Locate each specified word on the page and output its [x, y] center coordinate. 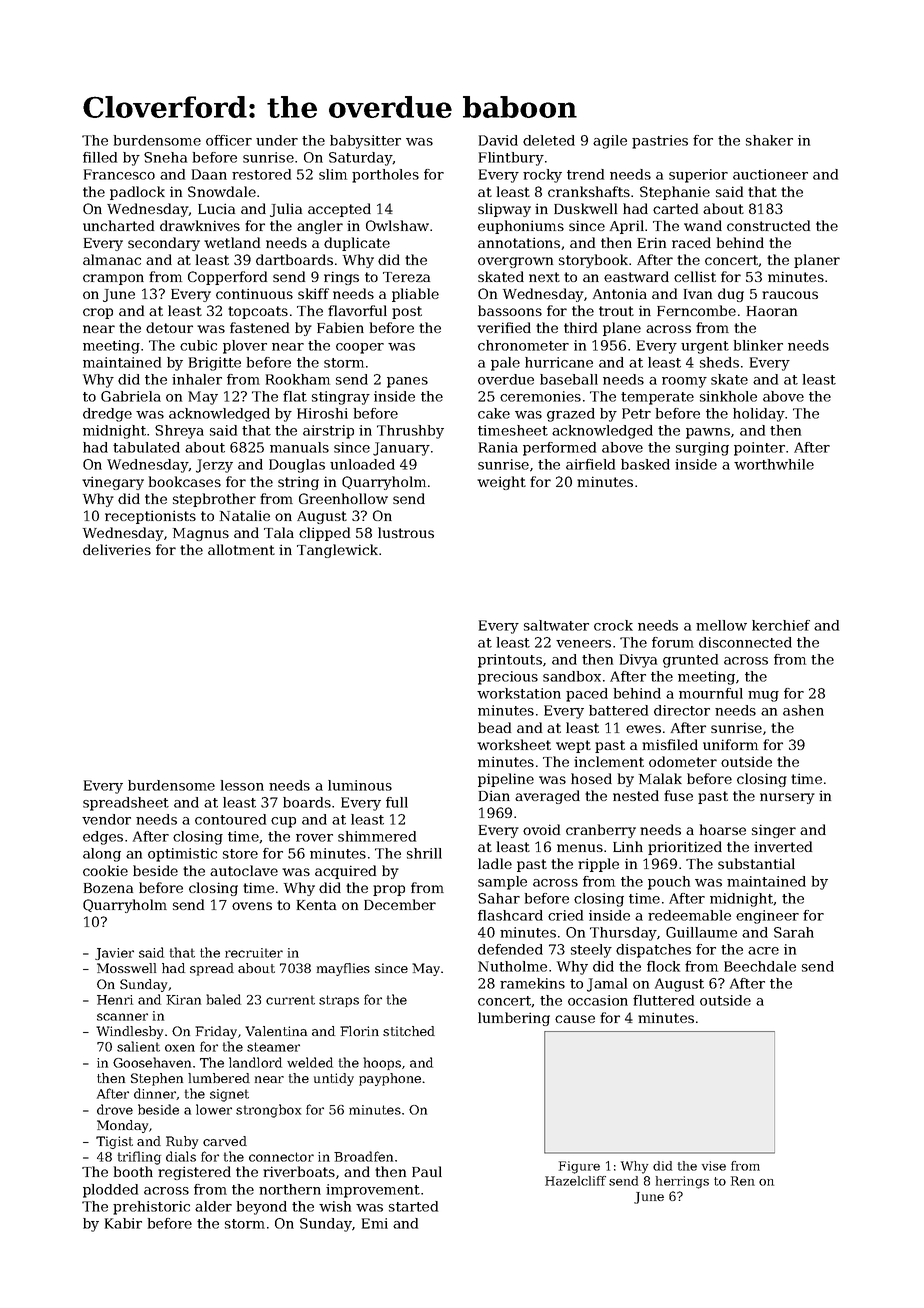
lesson [242, 785]
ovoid [541, 829]
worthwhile [774, 464]
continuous [254, 293]
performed [559, 449]
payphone [390, 1079]
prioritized [685, 848]
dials [181, 1156]
